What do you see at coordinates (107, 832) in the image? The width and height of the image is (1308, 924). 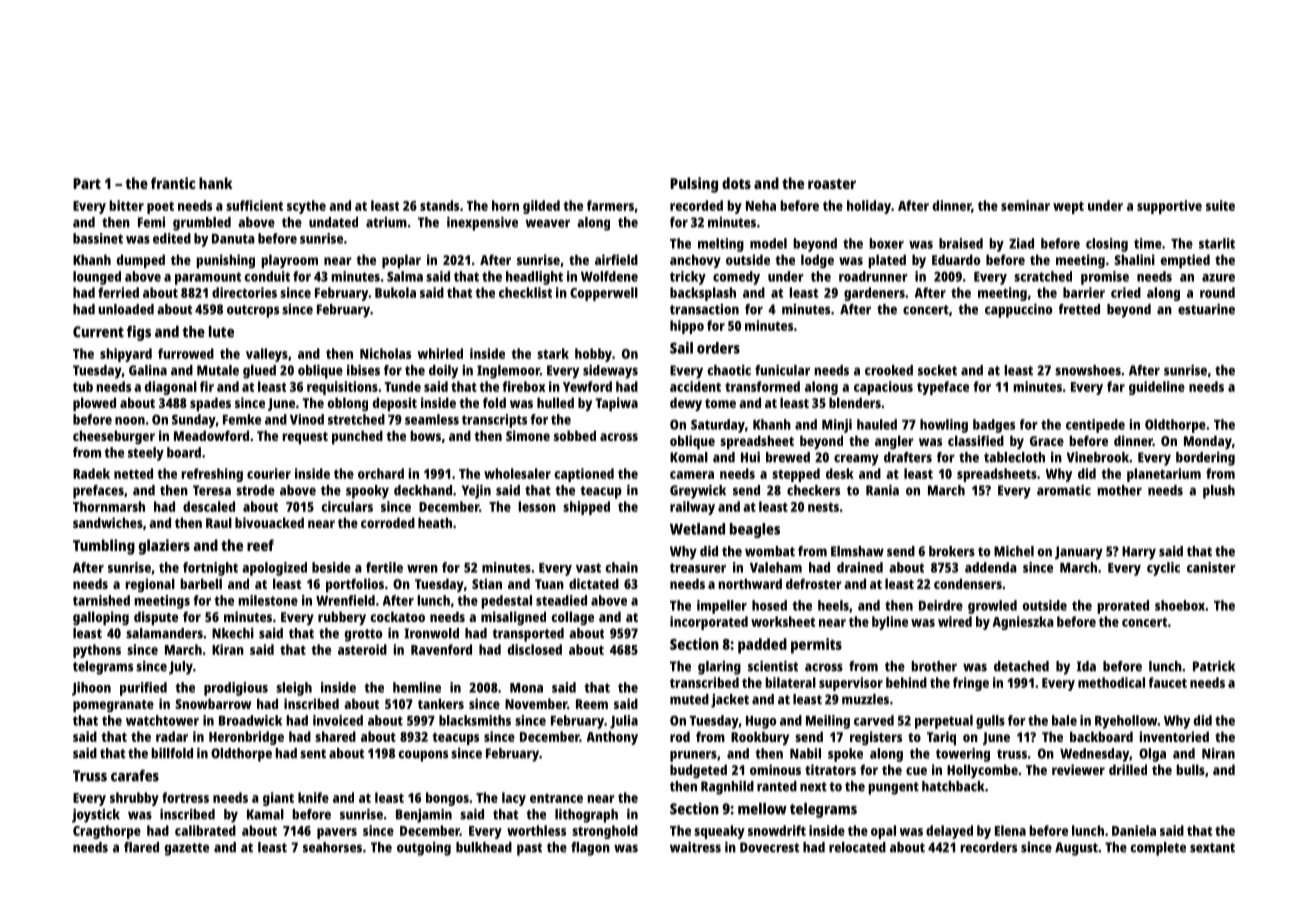 I see `Cragthorpe` at bounding box center [107, 832].
